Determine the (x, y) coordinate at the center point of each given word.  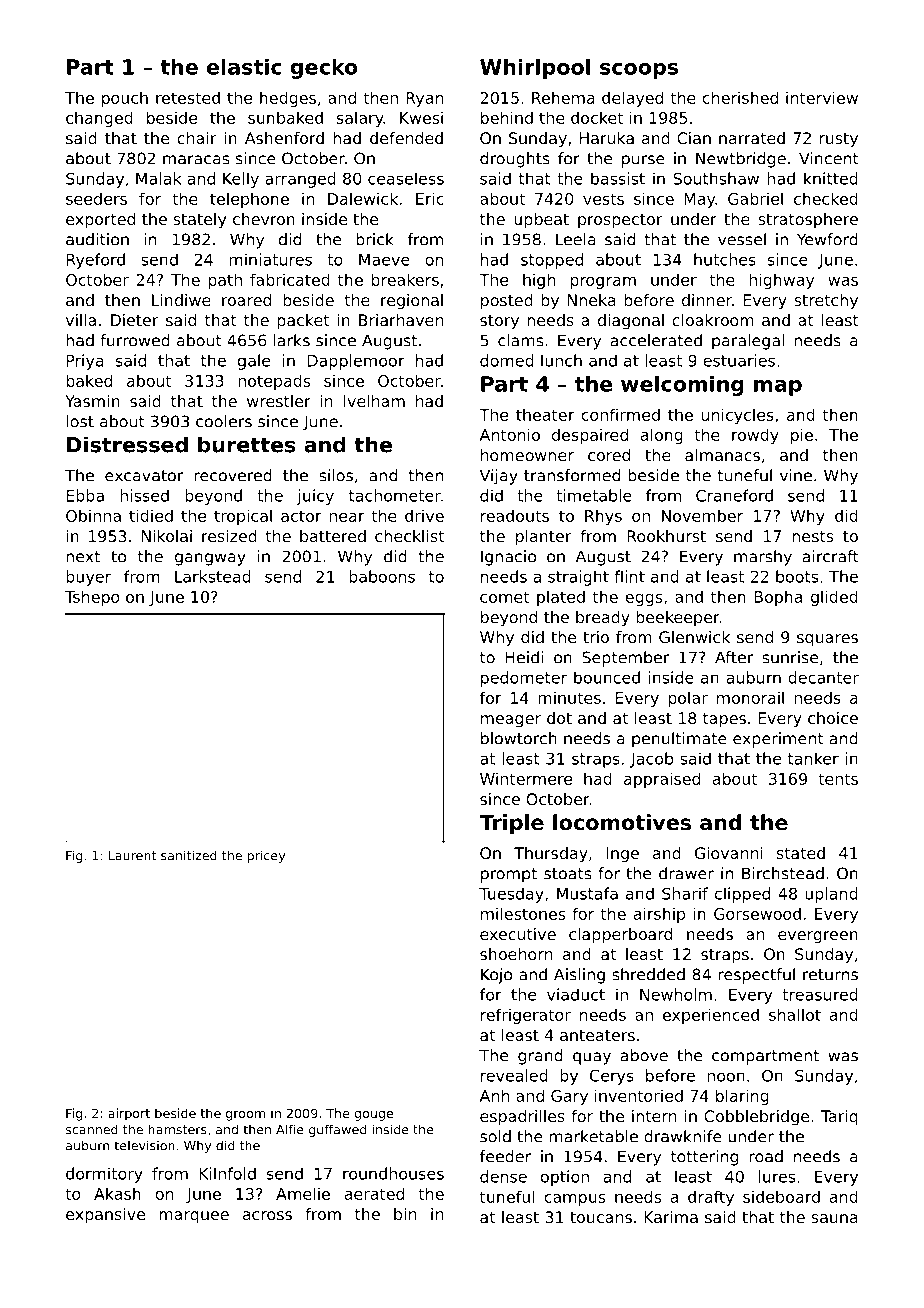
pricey (266, 856)
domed (507, 360)
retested (188, 97)
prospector (620, 221)
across (267, 1215)
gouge (373, 1116)
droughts (515, 160)
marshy (763, 558)
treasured (820, 994)
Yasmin (92, 401)
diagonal (631, 322)
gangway (210, 559)
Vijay (499, 477)
